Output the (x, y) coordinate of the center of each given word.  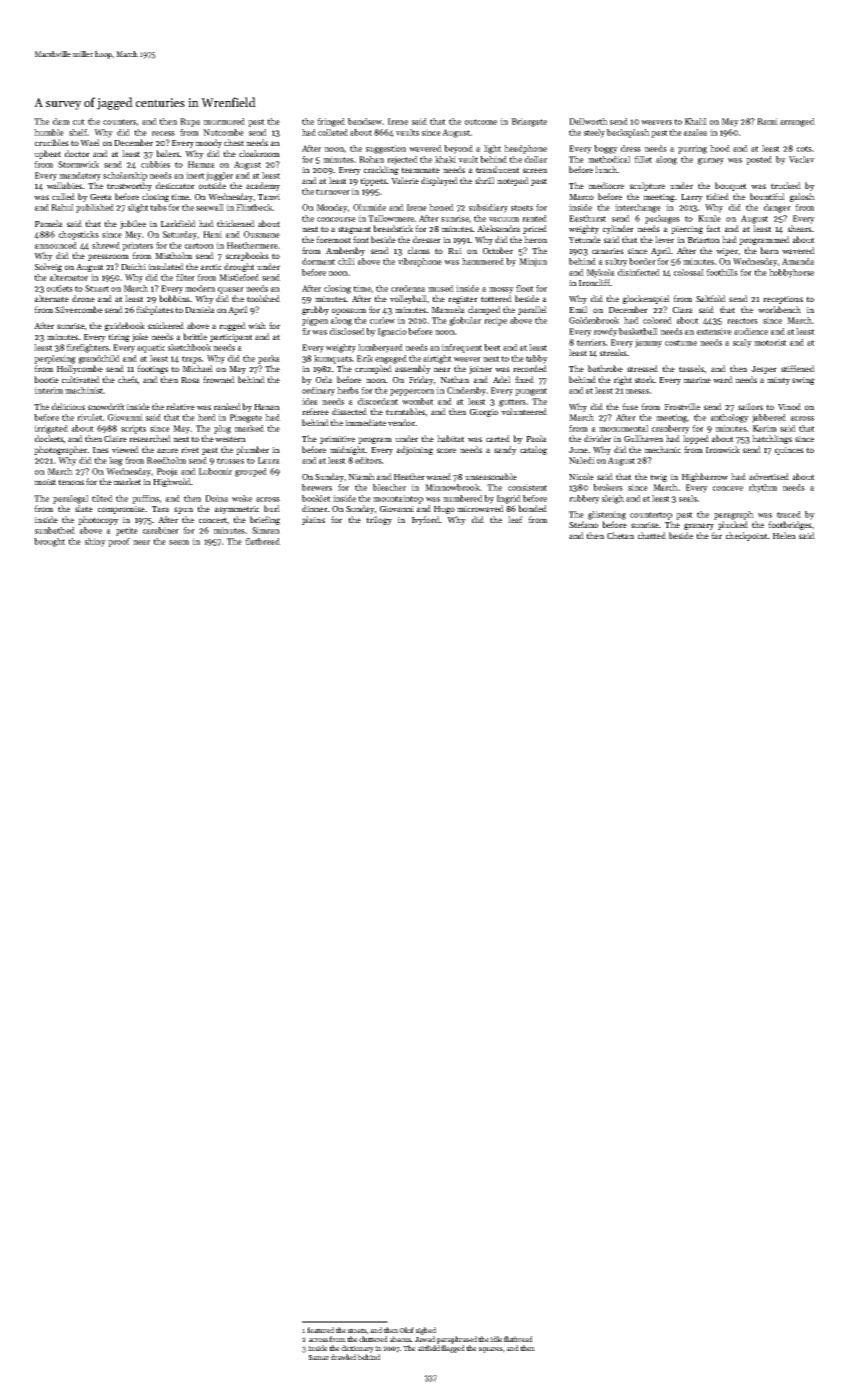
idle (496, 1339)
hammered (483, 261)
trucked (786, 185)
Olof (407, 1330)
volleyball (408, 299)
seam (179, 542)
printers (137, 246)
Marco (581, 197)
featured (320, 1330)
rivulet (90, 417)
